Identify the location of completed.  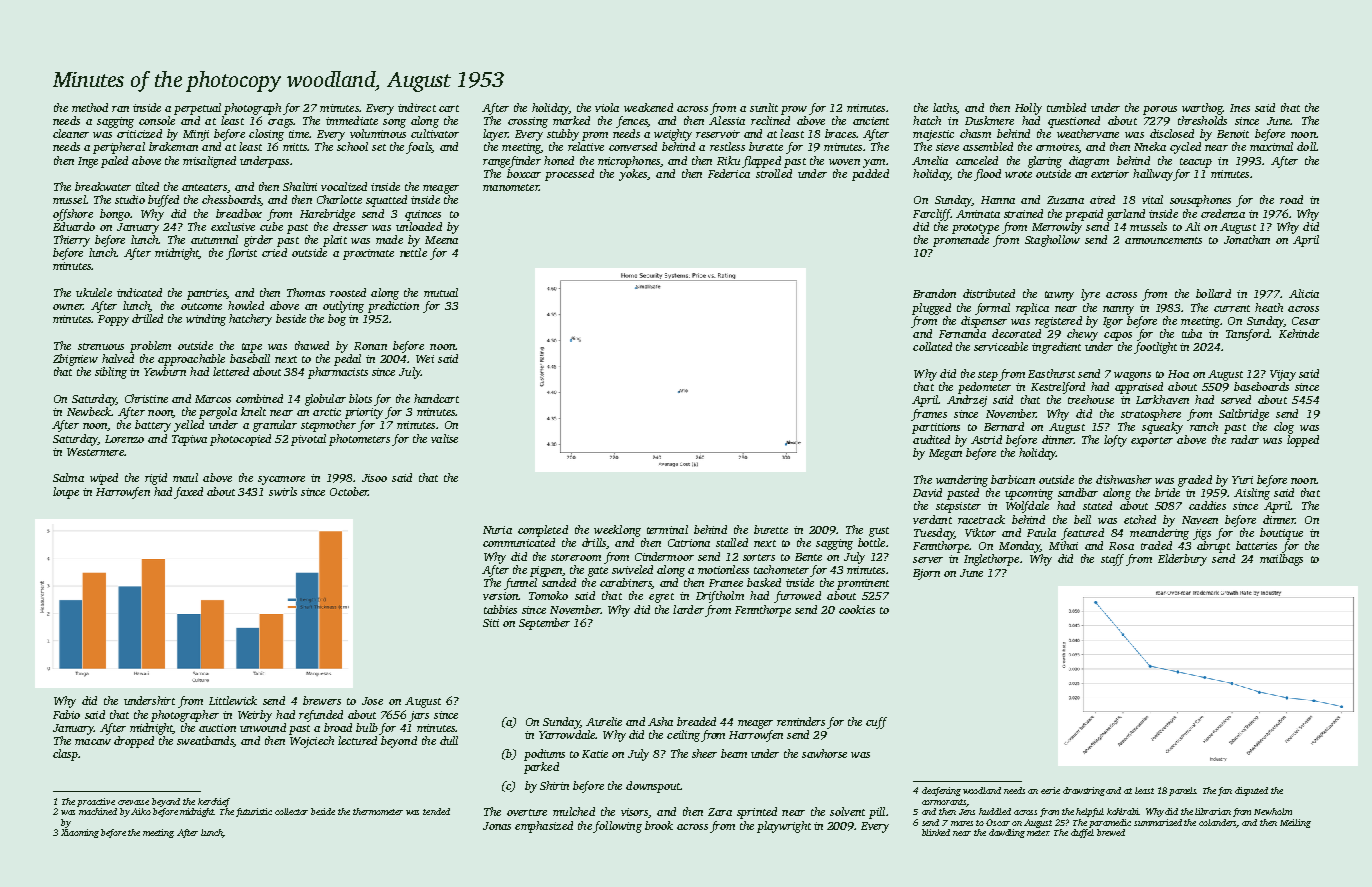
(543, 531).
